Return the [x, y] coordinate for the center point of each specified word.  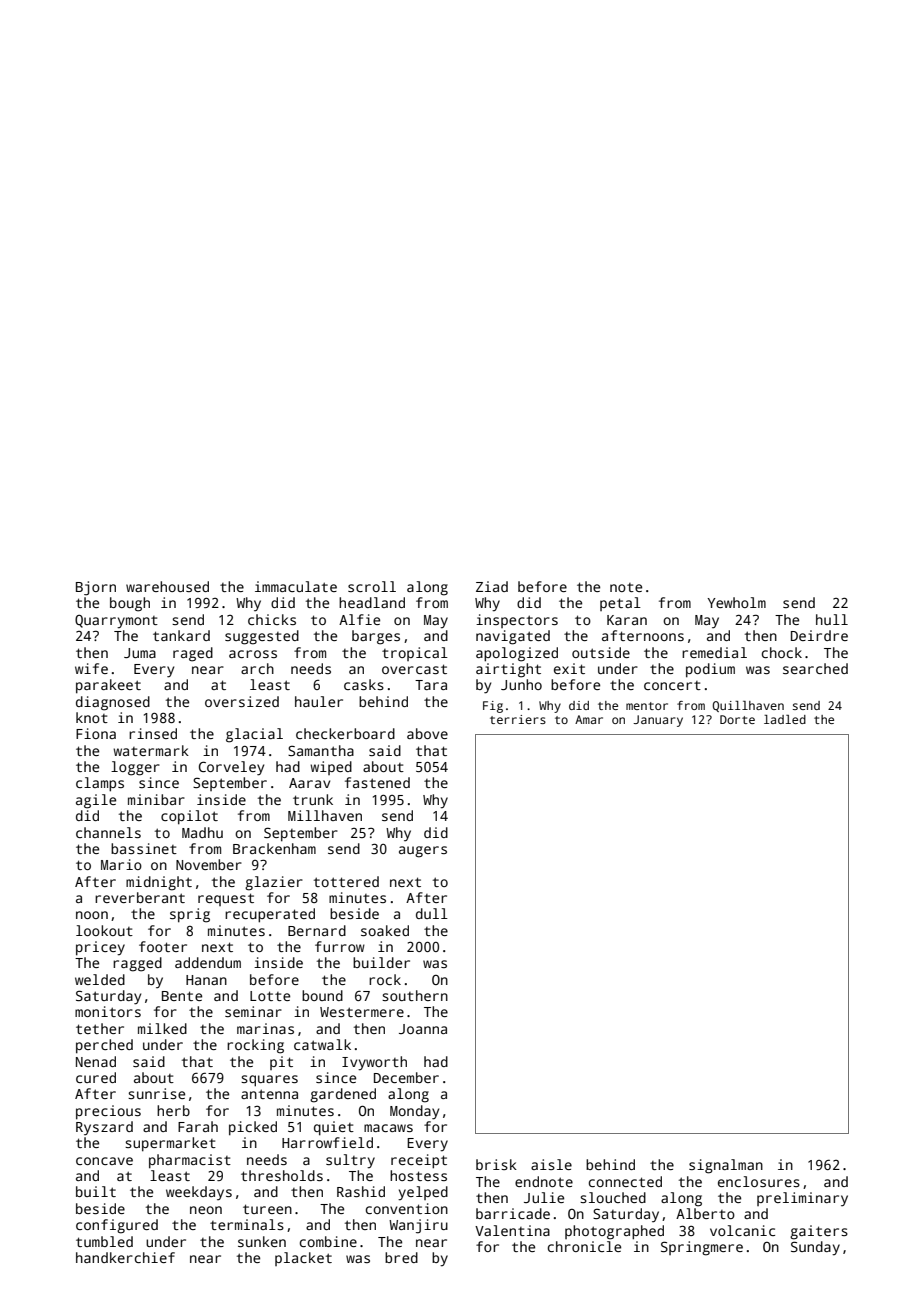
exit [569, 668]
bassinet [144, 848]
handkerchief [125, 1257]
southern [415, 995]
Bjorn [96, 588]
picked [253, 1128]
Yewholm [736, 602]
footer [163, 946]
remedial [714, 652]
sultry [350, 1161]
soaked [385, 930]
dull [432, 913]
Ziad [492, 586]
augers [423, 852]
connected [625, 1181]
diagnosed [113, 703]
